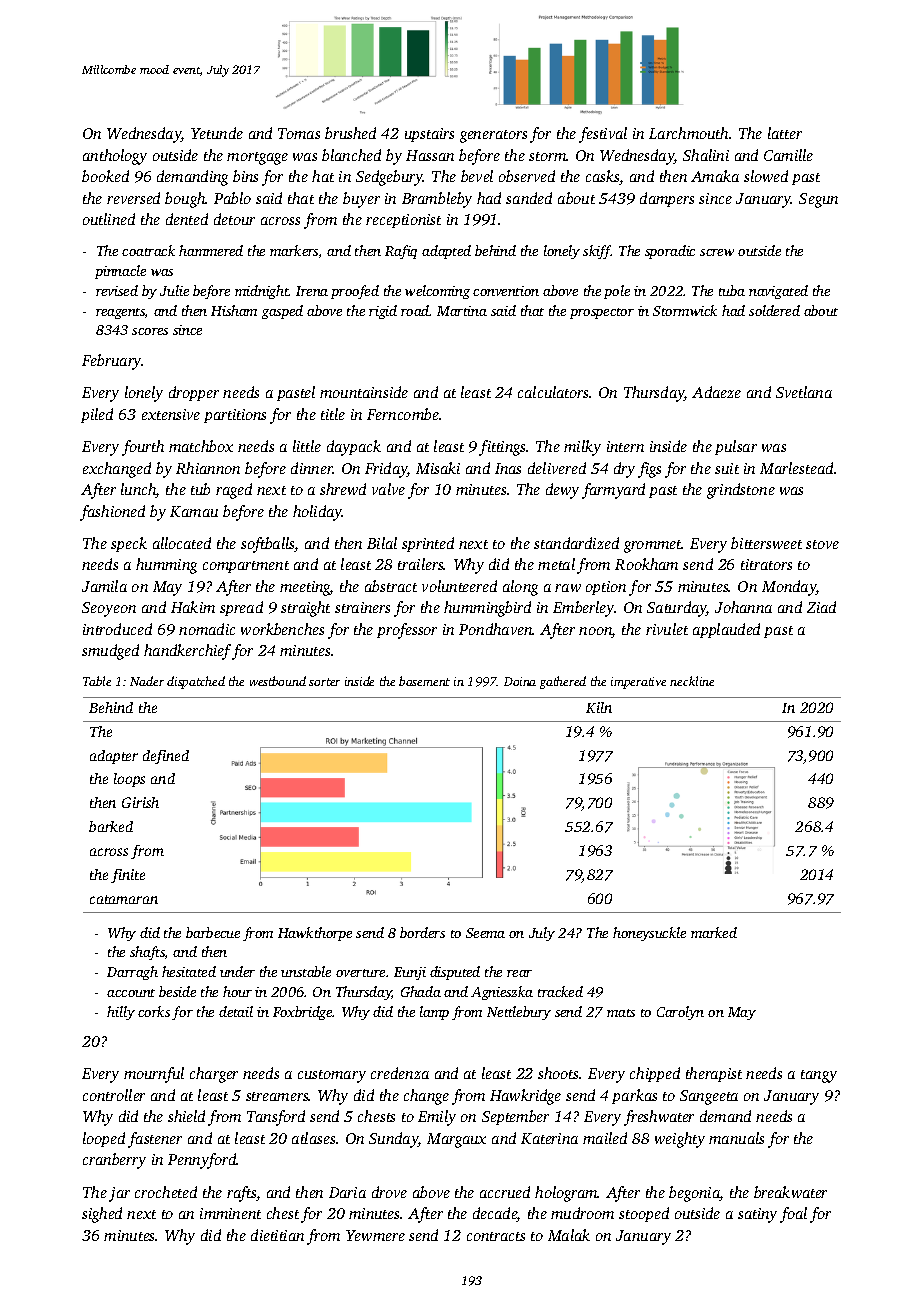 Image resolution: width=924 pixels, height=1308 pixels. Describe the element at coordinates (569, 1235) in the screenshot. I see `Malak` at that location.
